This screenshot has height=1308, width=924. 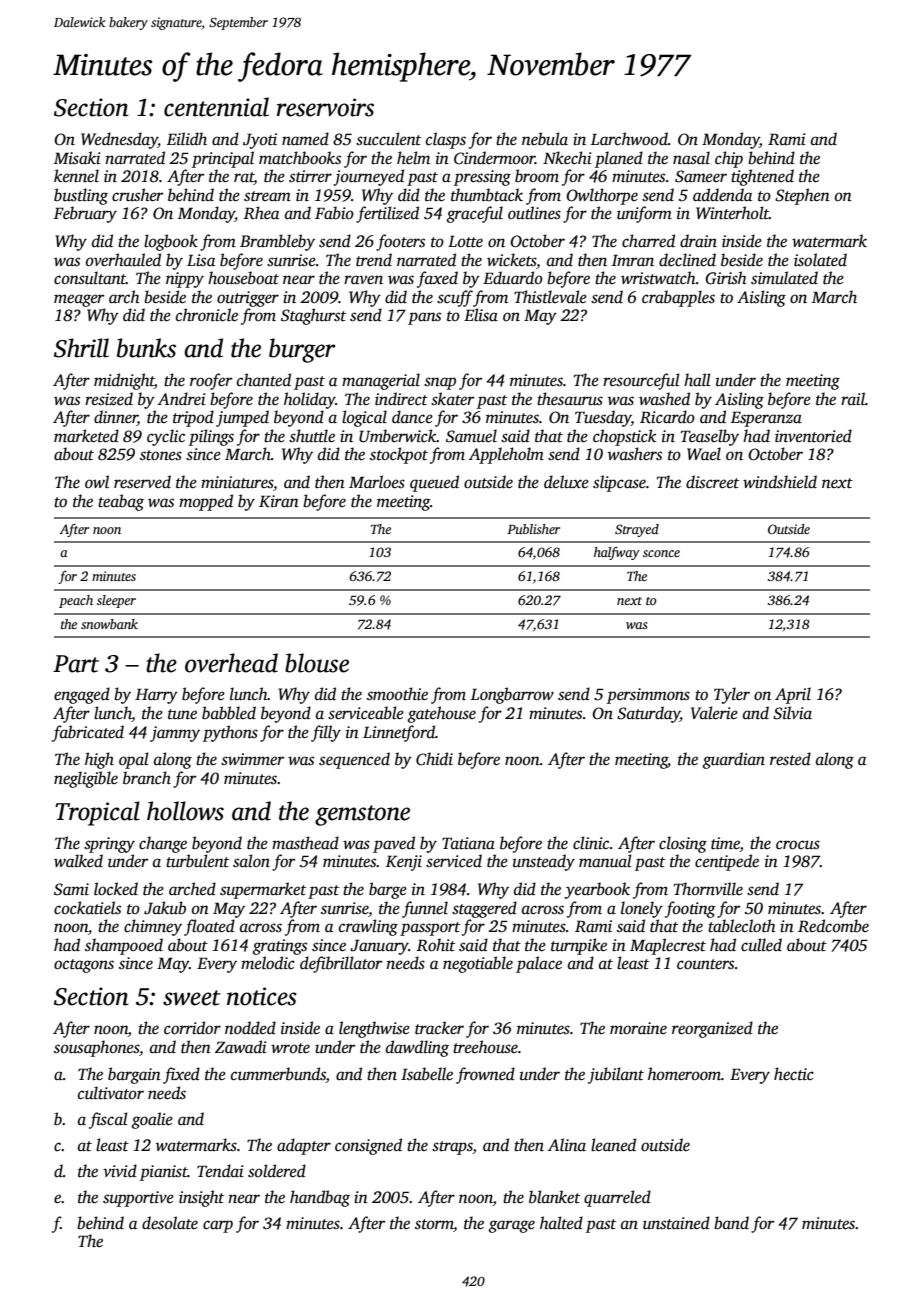 What do you see at coordinates (305, 843) in the screenshot?
I see `masthead` at bounding box center [305, 843].
